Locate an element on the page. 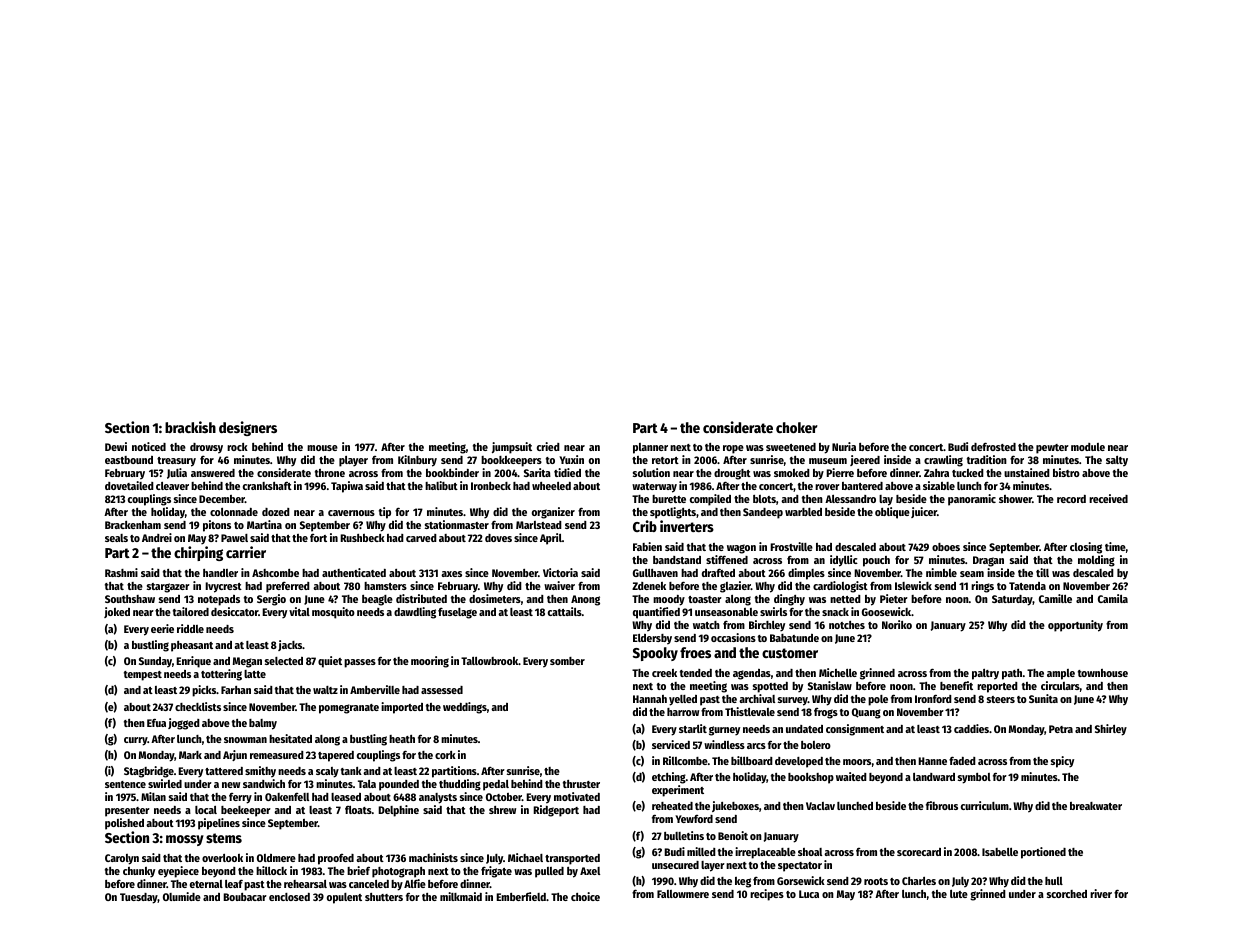  opportunity is located at coordinates (1075, 626).
